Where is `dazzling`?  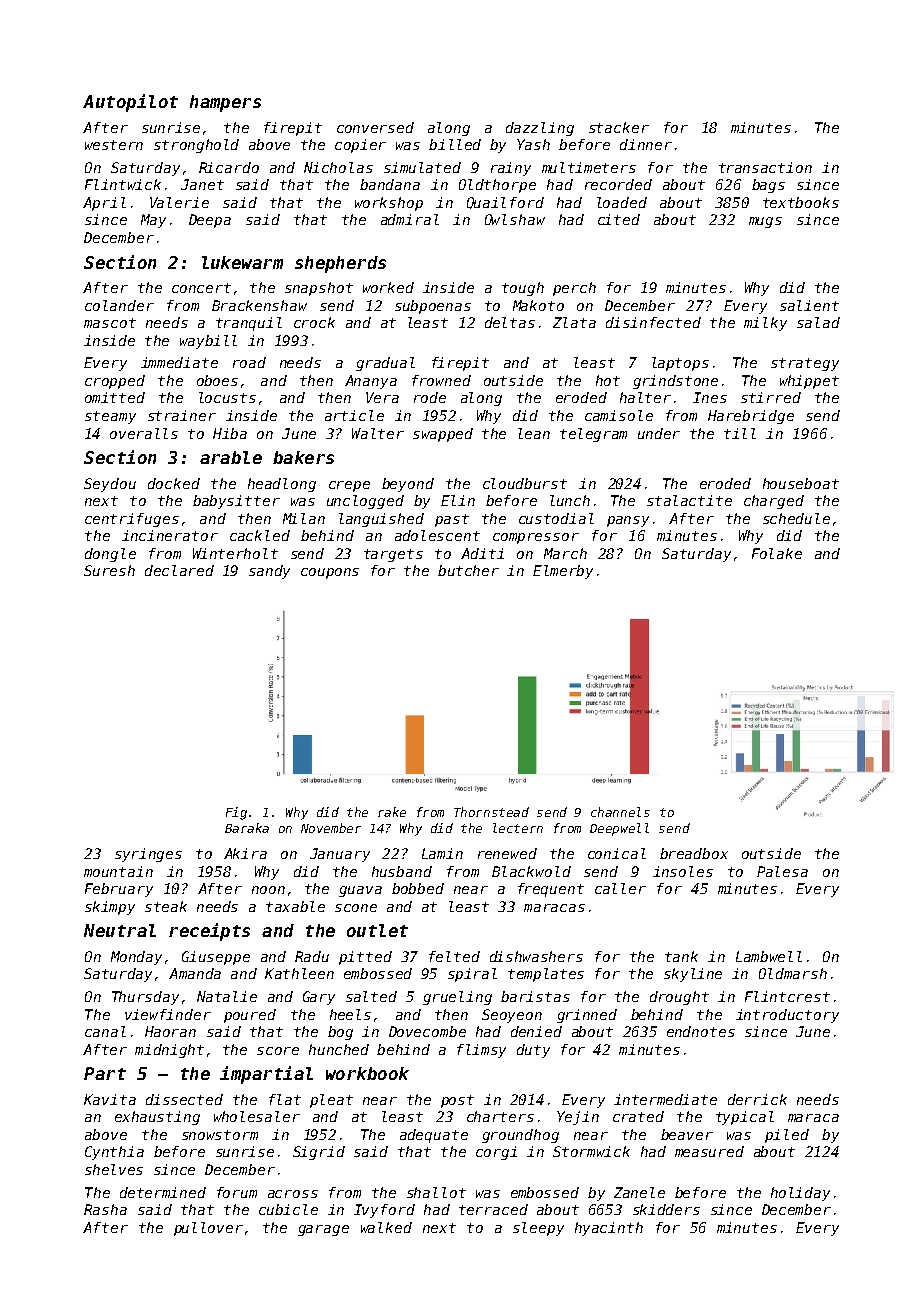
dazzling is located at coordinates (540, 129).
